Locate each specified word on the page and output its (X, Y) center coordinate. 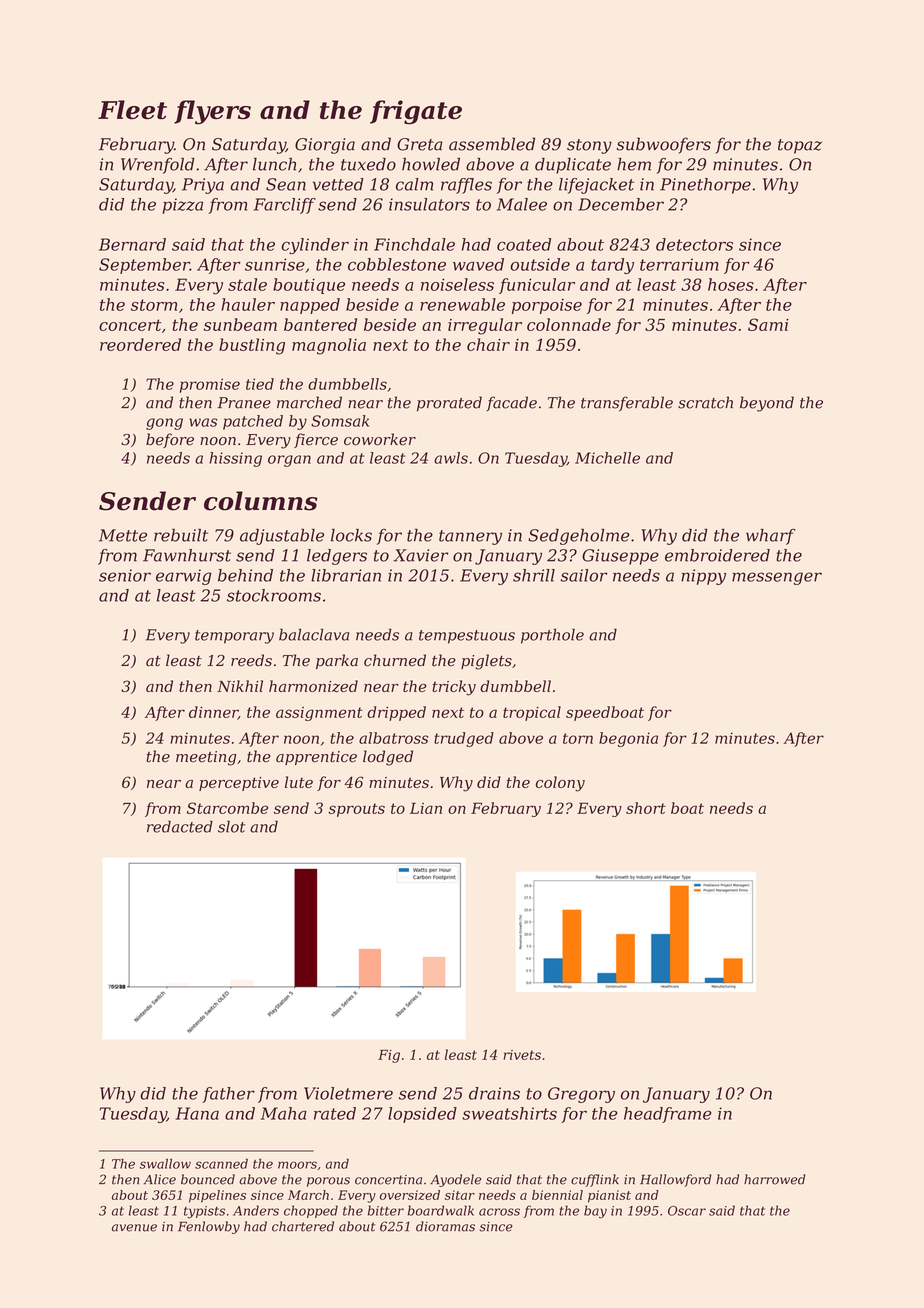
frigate (416, 112)
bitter (386, 1210)
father (228, 1095)
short (646, 808)
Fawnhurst (187, 555)
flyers (212, 112)
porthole (552, 636)
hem (634, 164)
